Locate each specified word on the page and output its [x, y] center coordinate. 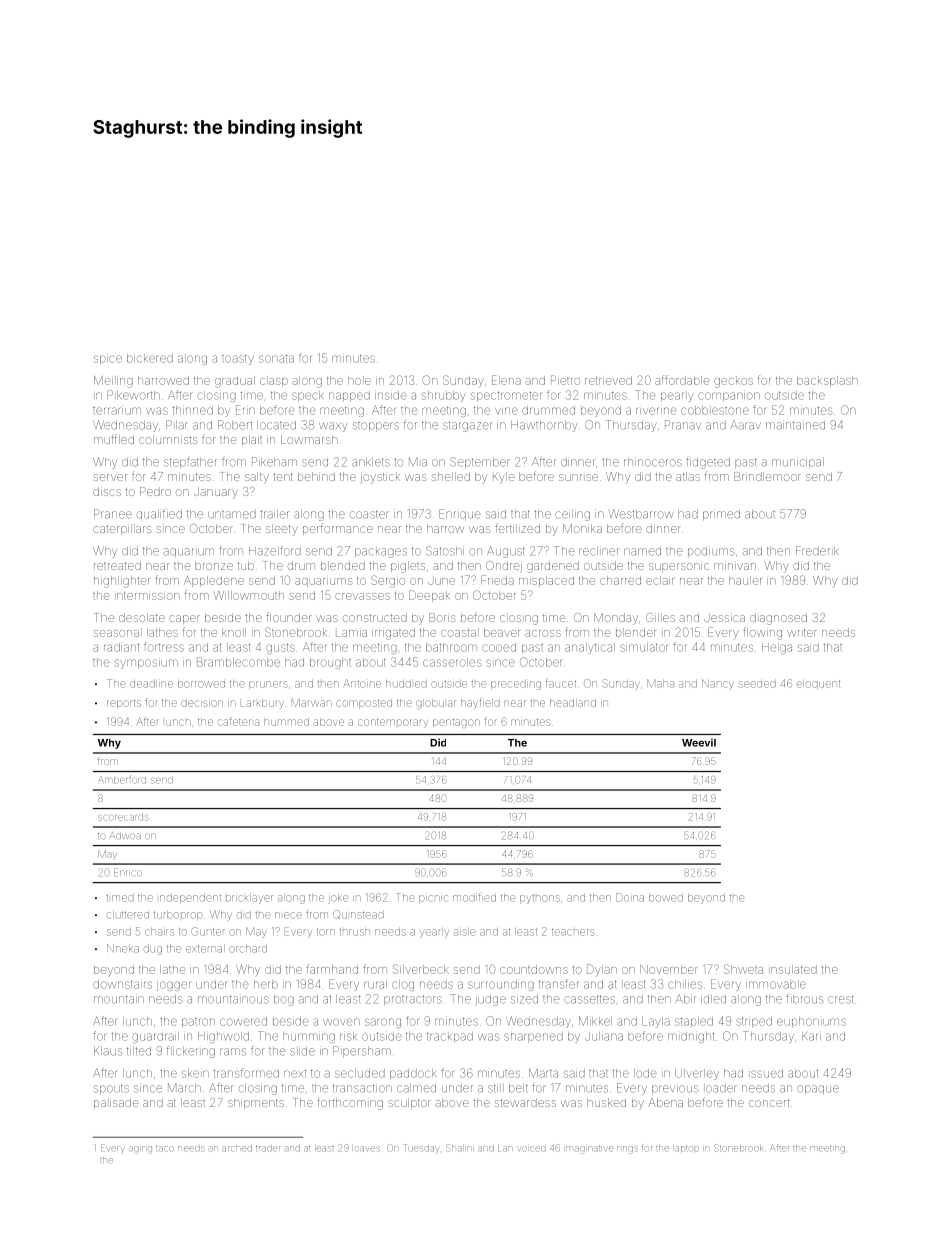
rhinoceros [653, 462]
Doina [630, 897]
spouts [111, 1089]
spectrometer [506, 396]
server [110, 477]
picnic [433, 899]
